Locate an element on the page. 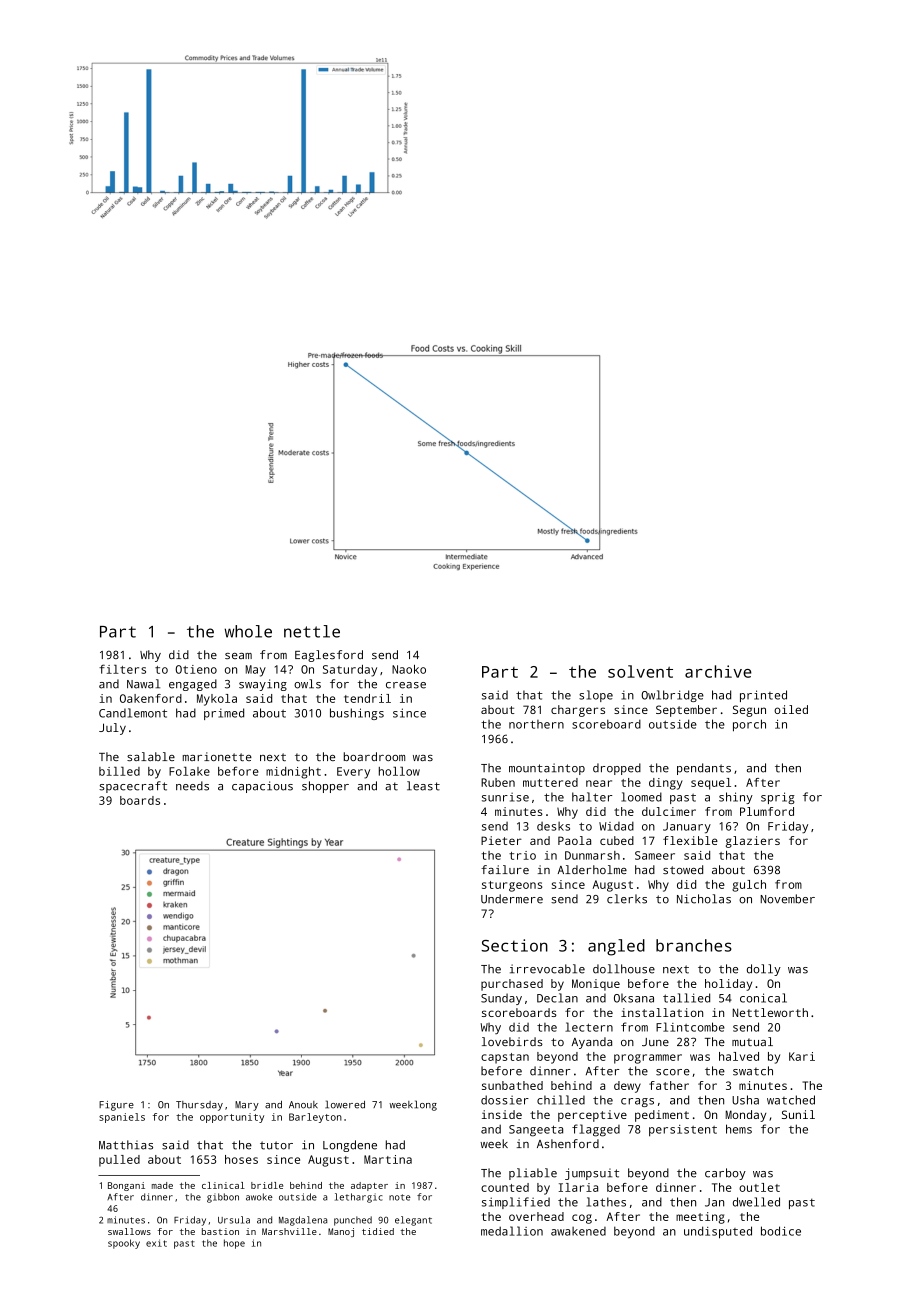 Image resolution: width=924 pixels, height=1308 pixels. Flintcombe is located at coordinates (690, 1027).
